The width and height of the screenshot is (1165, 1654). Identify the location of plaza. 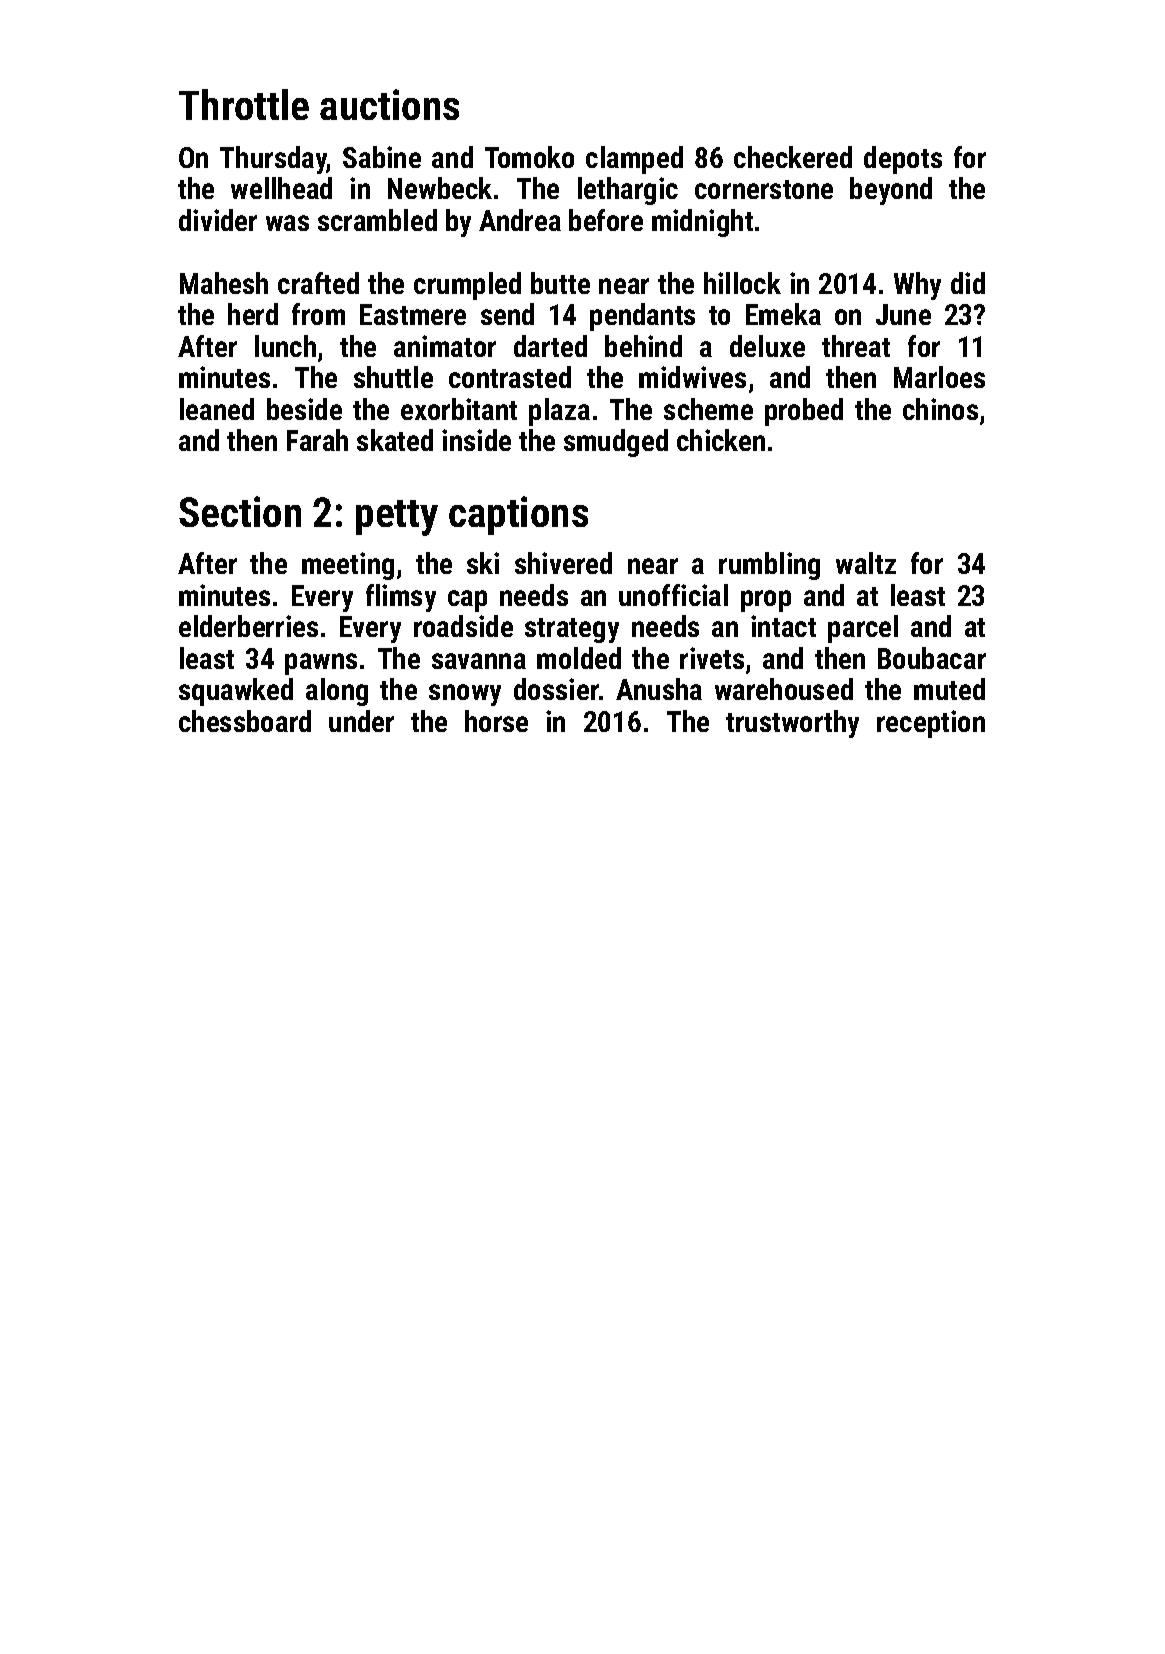
(559, 412).
